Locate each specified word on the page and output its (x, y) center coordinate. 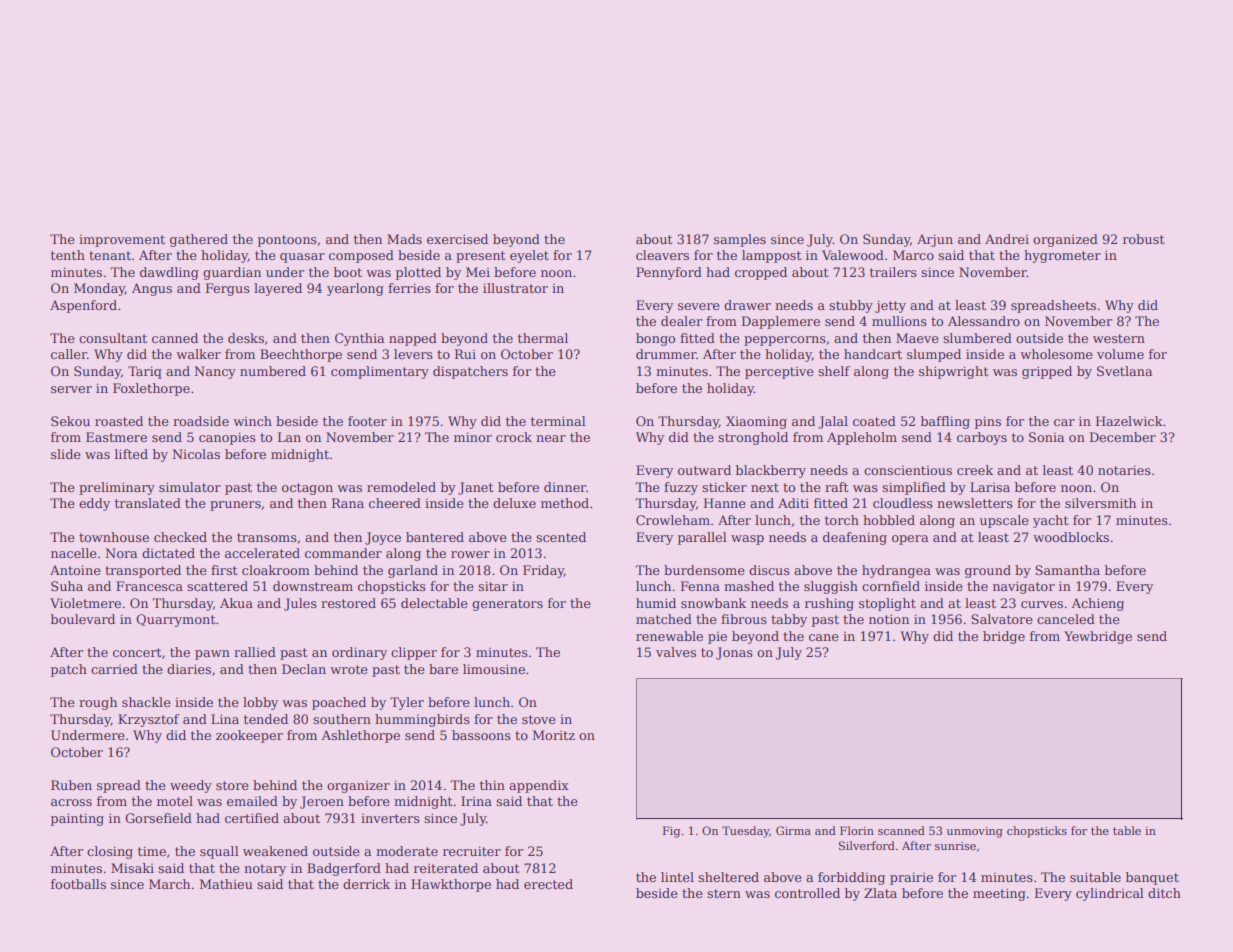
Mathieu (226, 884)
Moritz (554, 735)
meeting (999, 894)
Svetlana (1124, 371)
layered (278, 289)
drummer (666, 354)
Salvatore (1002, 619)
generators (507, 605)
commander (343, 553)
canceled (1066, 619)
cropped (761, 273)
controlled (807, 893)
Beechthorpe (301, 355)
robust (1144, 239)
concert (137, 652)
